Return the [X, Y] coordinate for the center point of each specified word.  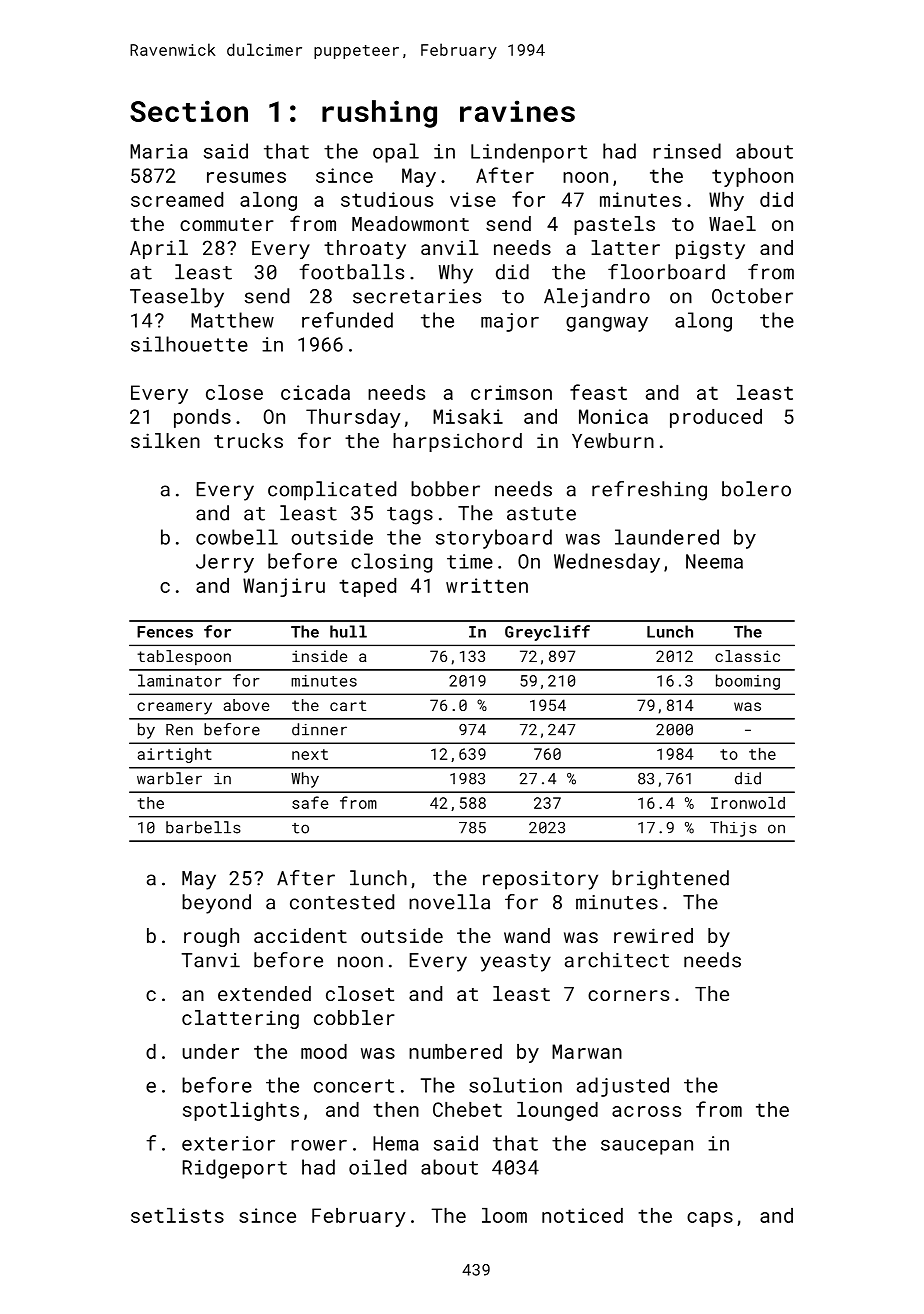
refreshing [649, 491]
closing [391, 563]
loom [504, 1215]
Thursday [353, 418]
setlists [177, 1215]
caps [710, 1219]
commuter [227, 224]
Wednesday [607, 563]
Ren [179, 730]
